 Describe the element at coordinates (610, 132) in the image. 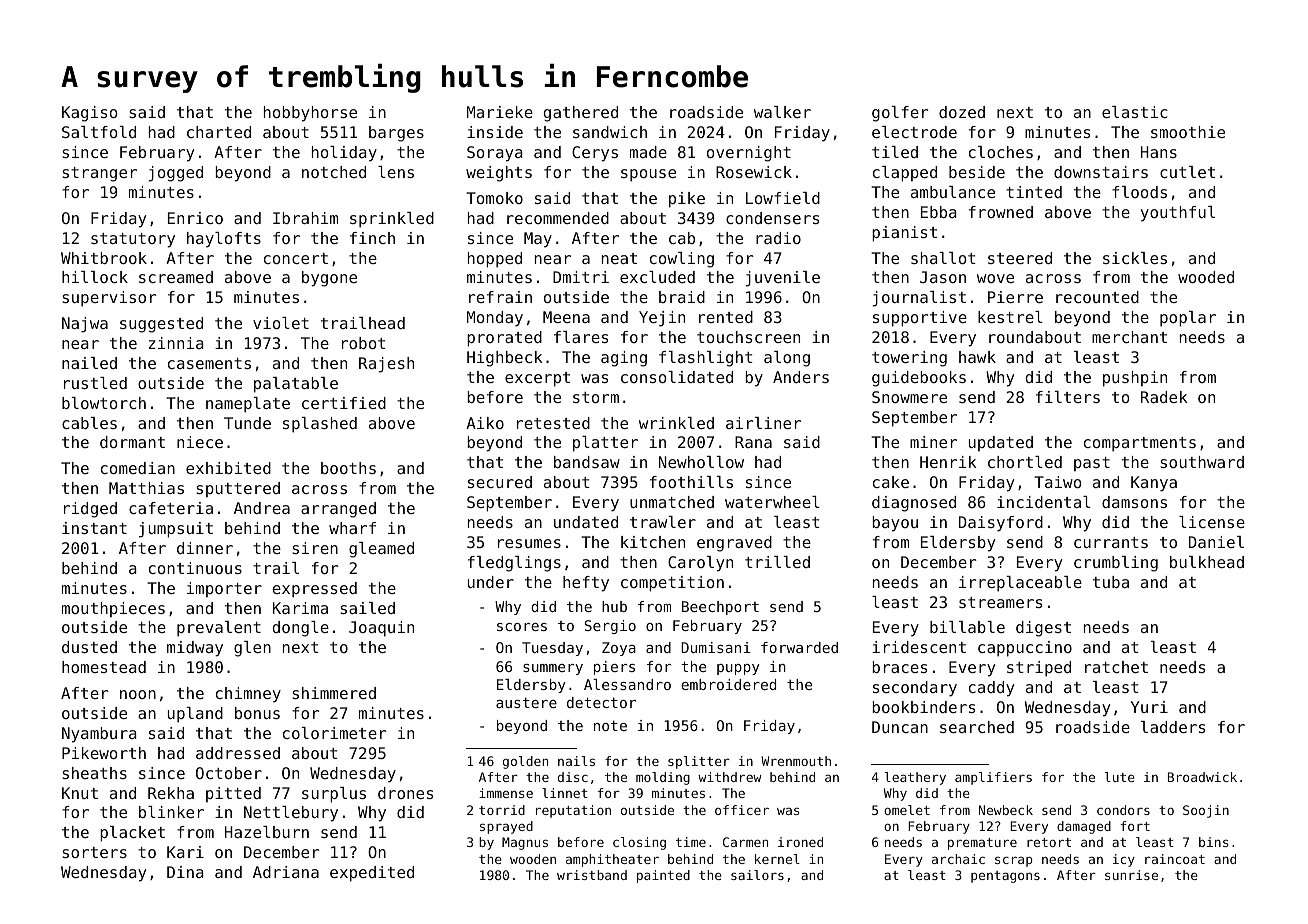

I see `sandwich` at that location.
